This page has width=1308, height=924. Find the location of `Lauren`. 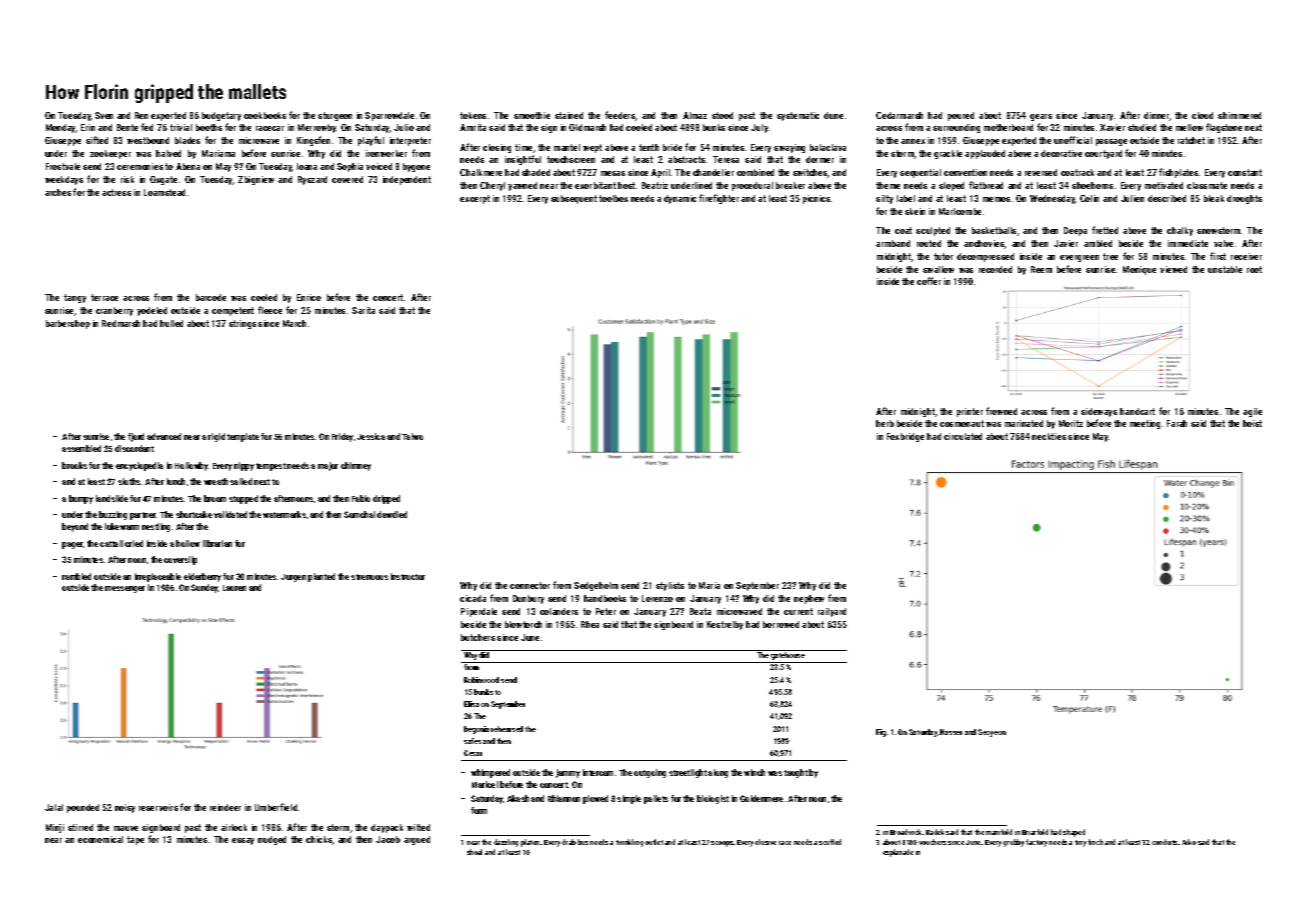

Lauren is located at coordinates (234, 588).
